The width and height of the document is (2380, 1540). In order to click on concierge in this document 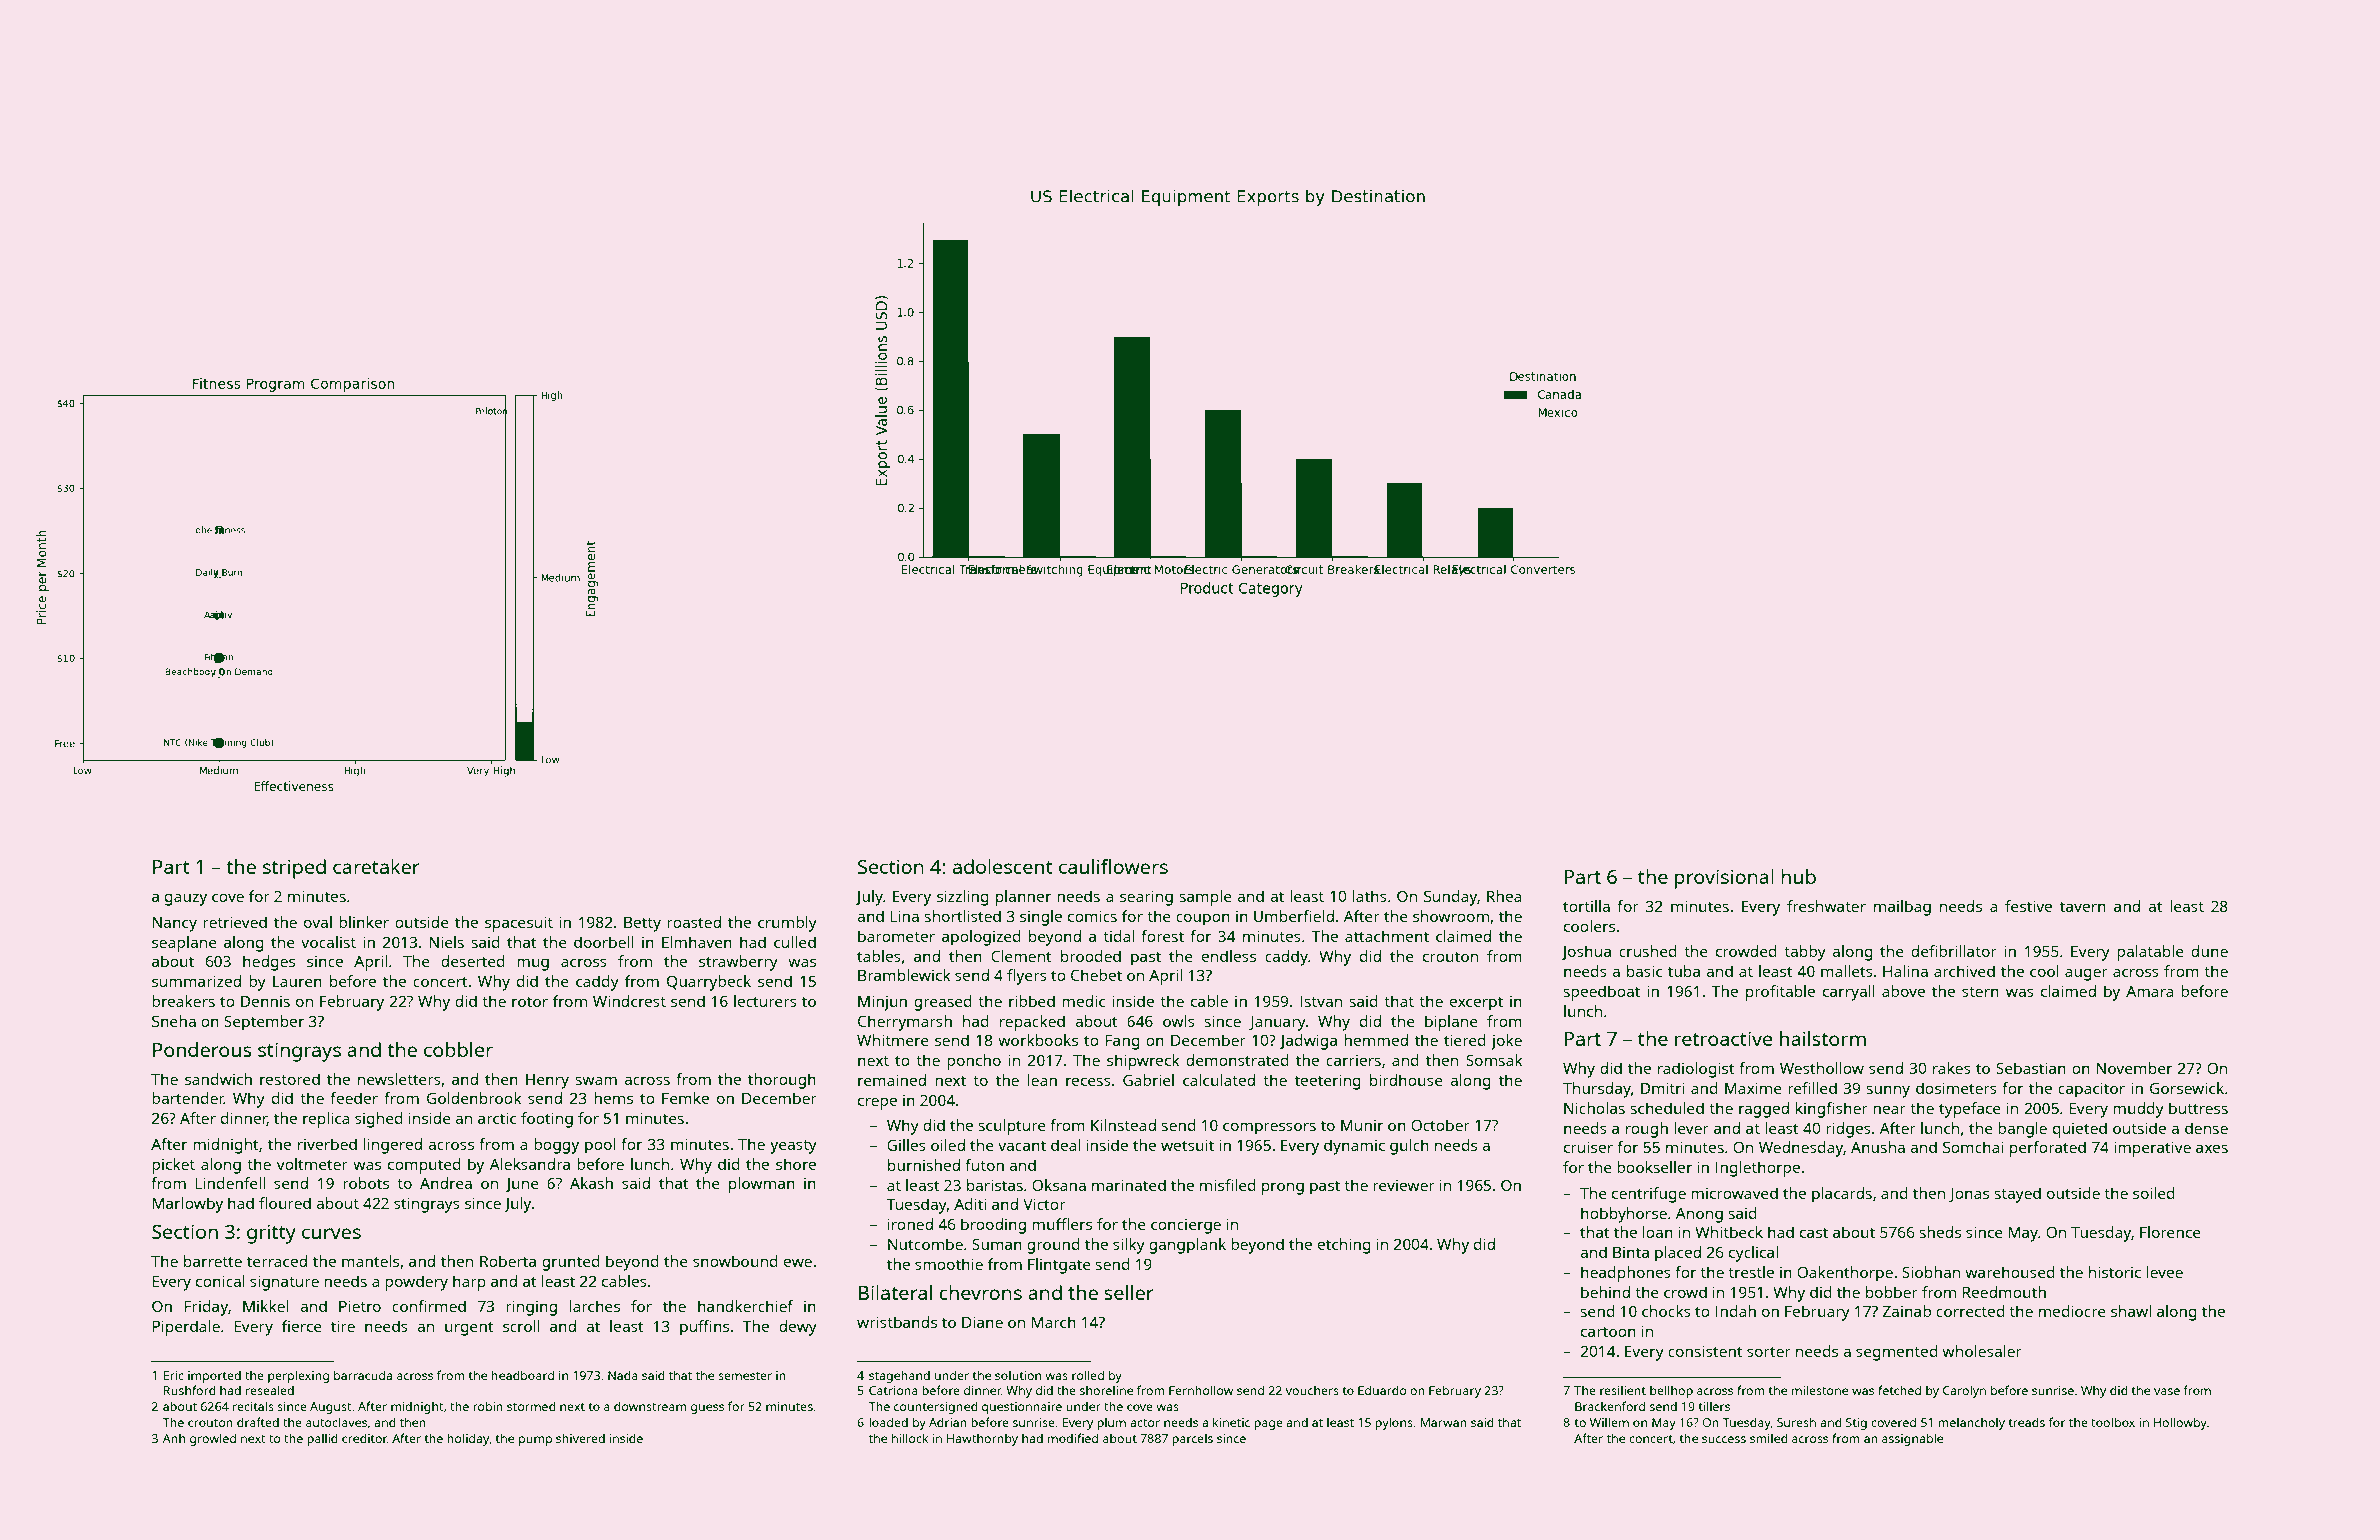, I will do `click(1186, 1226)`.
